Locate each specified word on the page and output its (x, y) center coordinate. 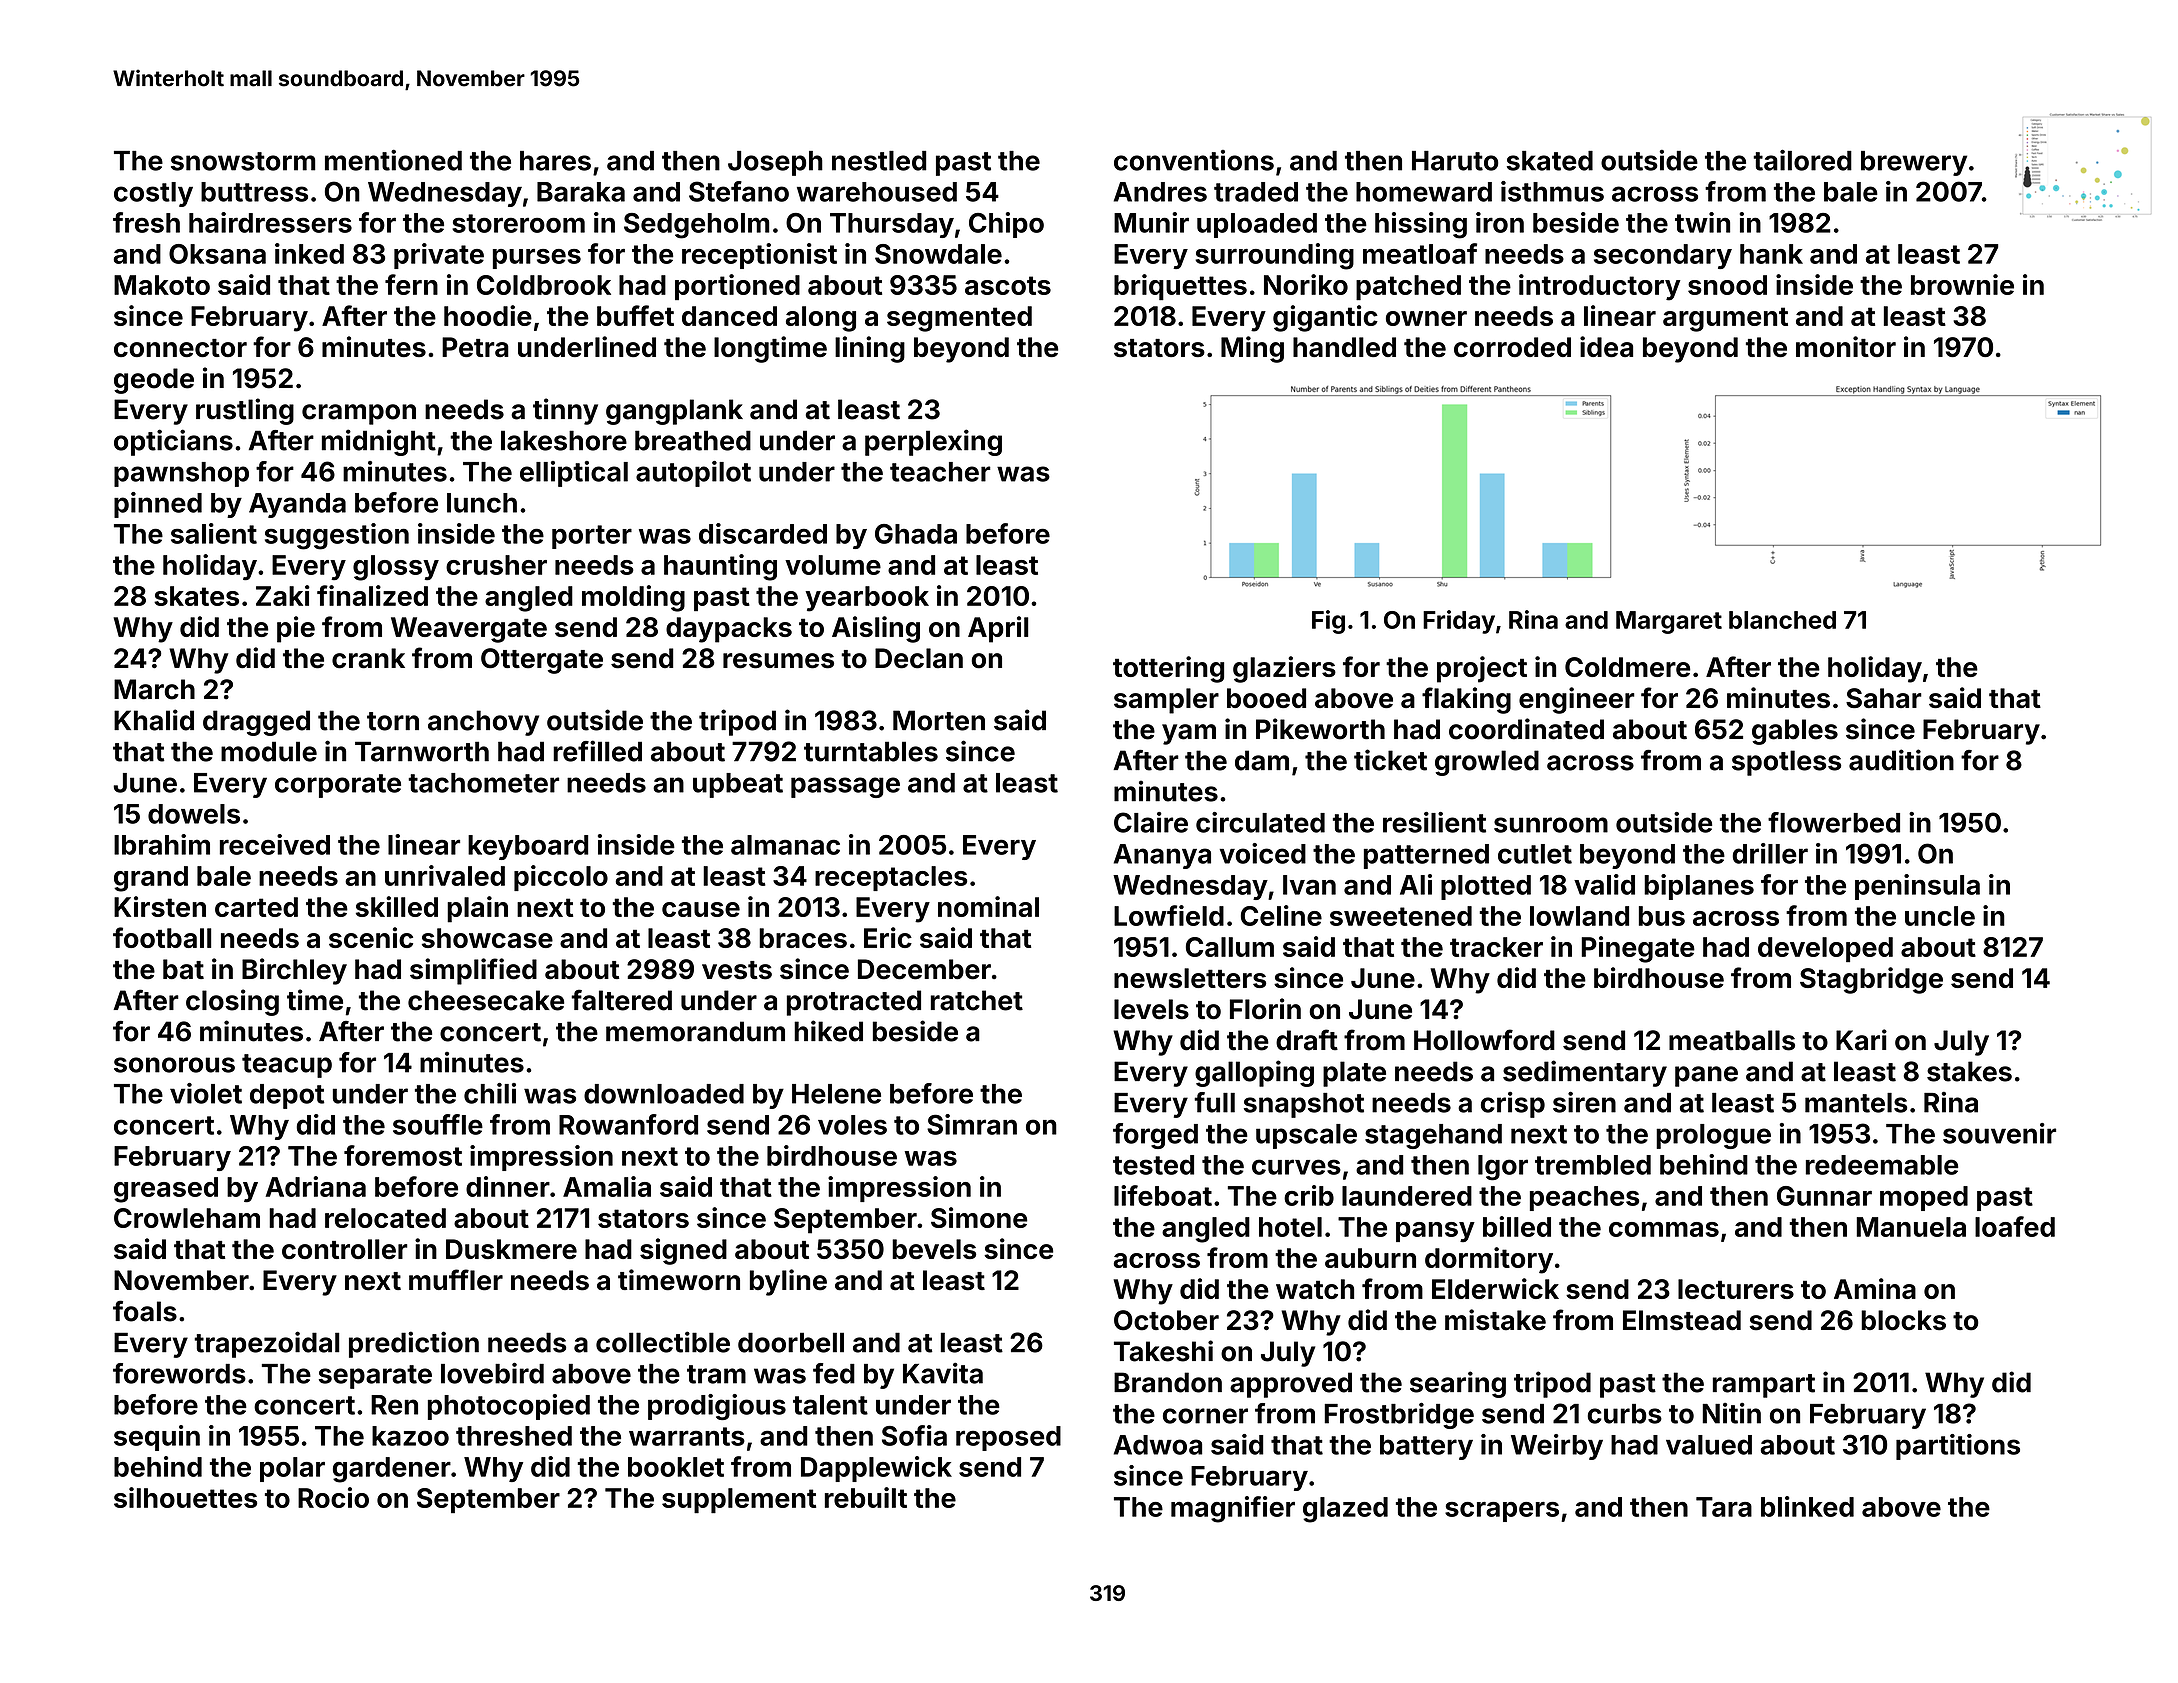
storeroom (518, 223)
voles (852, 1125)
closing (232, 1002)
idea (1606, 346)
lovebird (492, 1373)
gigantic (1325, 318)
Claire (1151, 822)
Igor (1503, 1168)
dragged (256, 723)
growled (1487, 763)
